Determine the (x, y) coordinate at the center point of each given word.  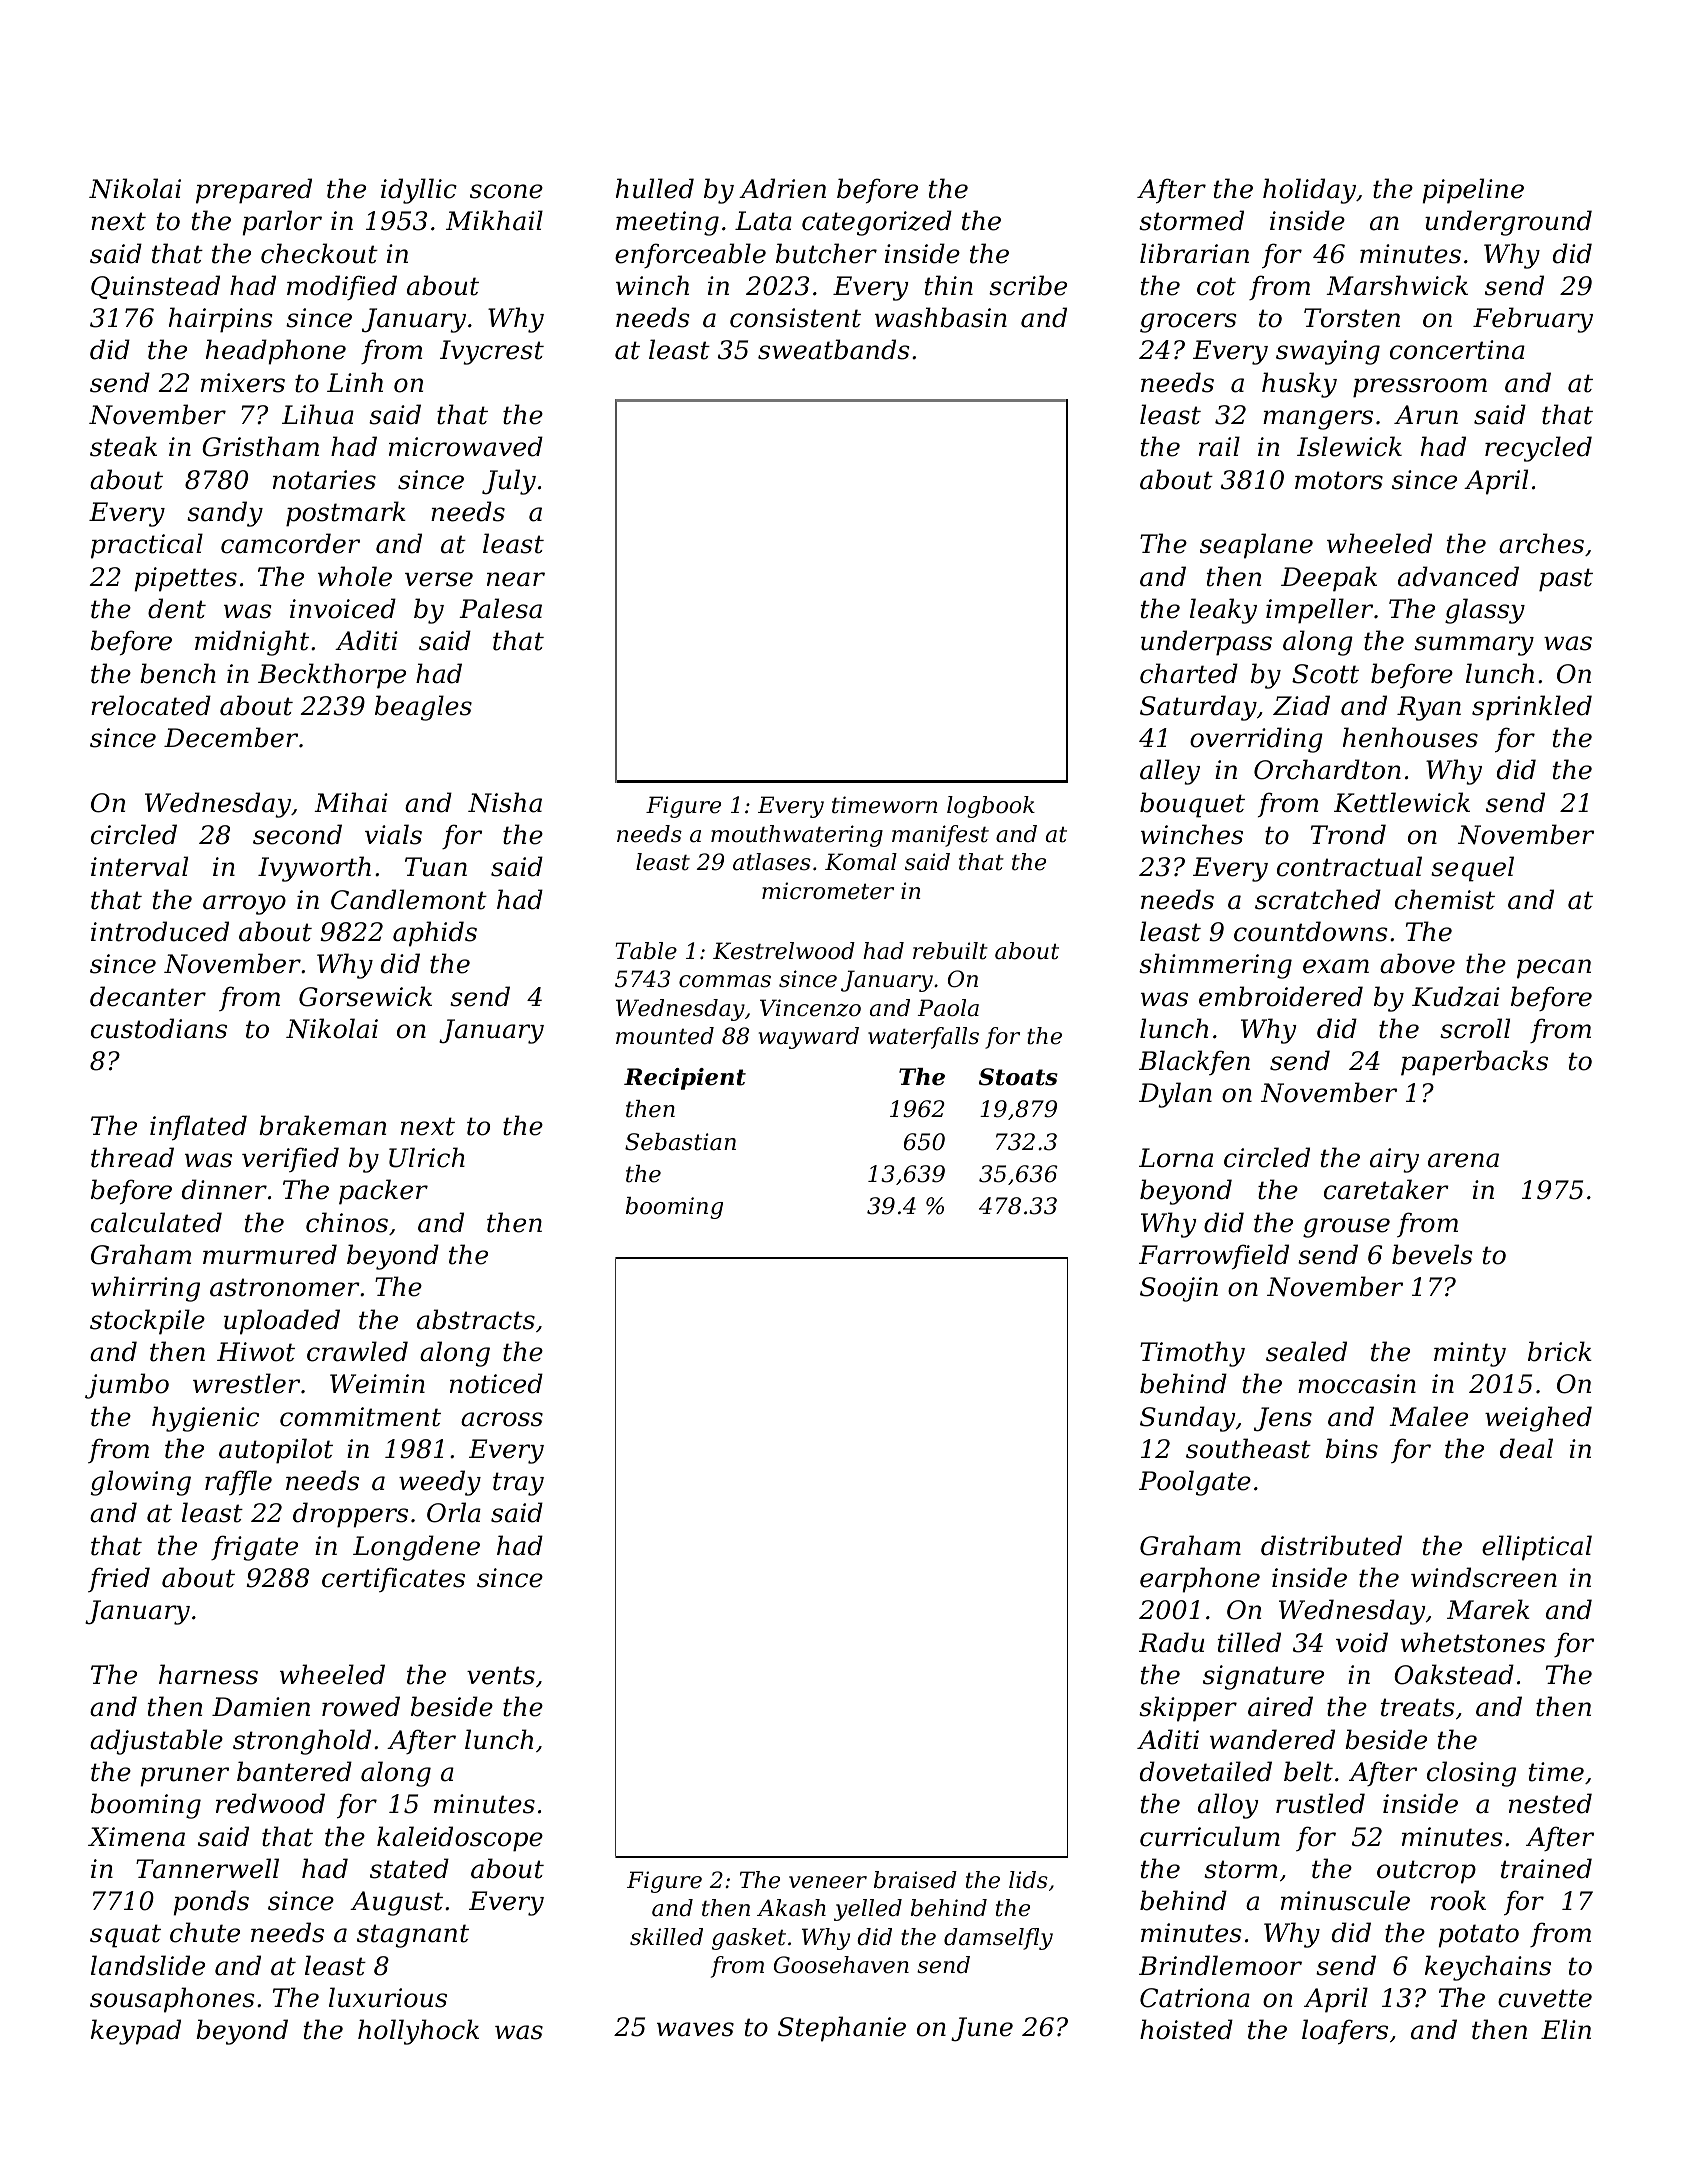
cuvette (1545, 1998)
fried (119, 1579)
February (1533, 320)
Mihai (351, 802)
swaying (1328, 352)
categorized (877, 223)
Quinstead (155, 287)
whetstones (1473, 1642)
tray (518, 1484)
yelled (868, 1910)
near (516, 579)
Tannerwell (207, 1868)
